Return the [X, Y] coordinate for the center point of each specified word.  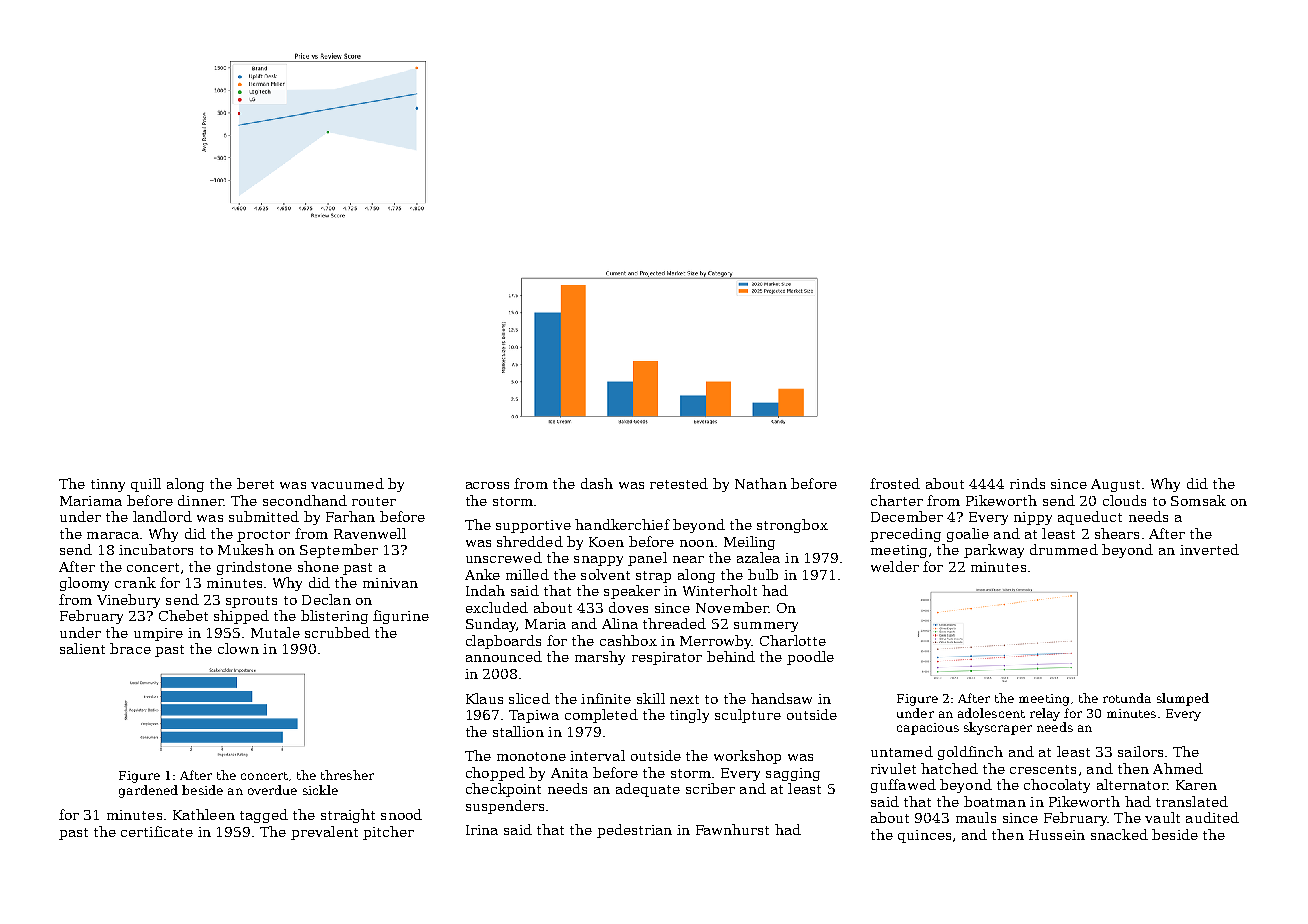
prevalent [324, 833]
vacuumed [347, 483]
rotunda [1127, 698]
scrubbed [337, 632]
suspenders [505, 807]
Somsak [1198, 500]
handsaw [781, 698]
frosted [895, 483]
